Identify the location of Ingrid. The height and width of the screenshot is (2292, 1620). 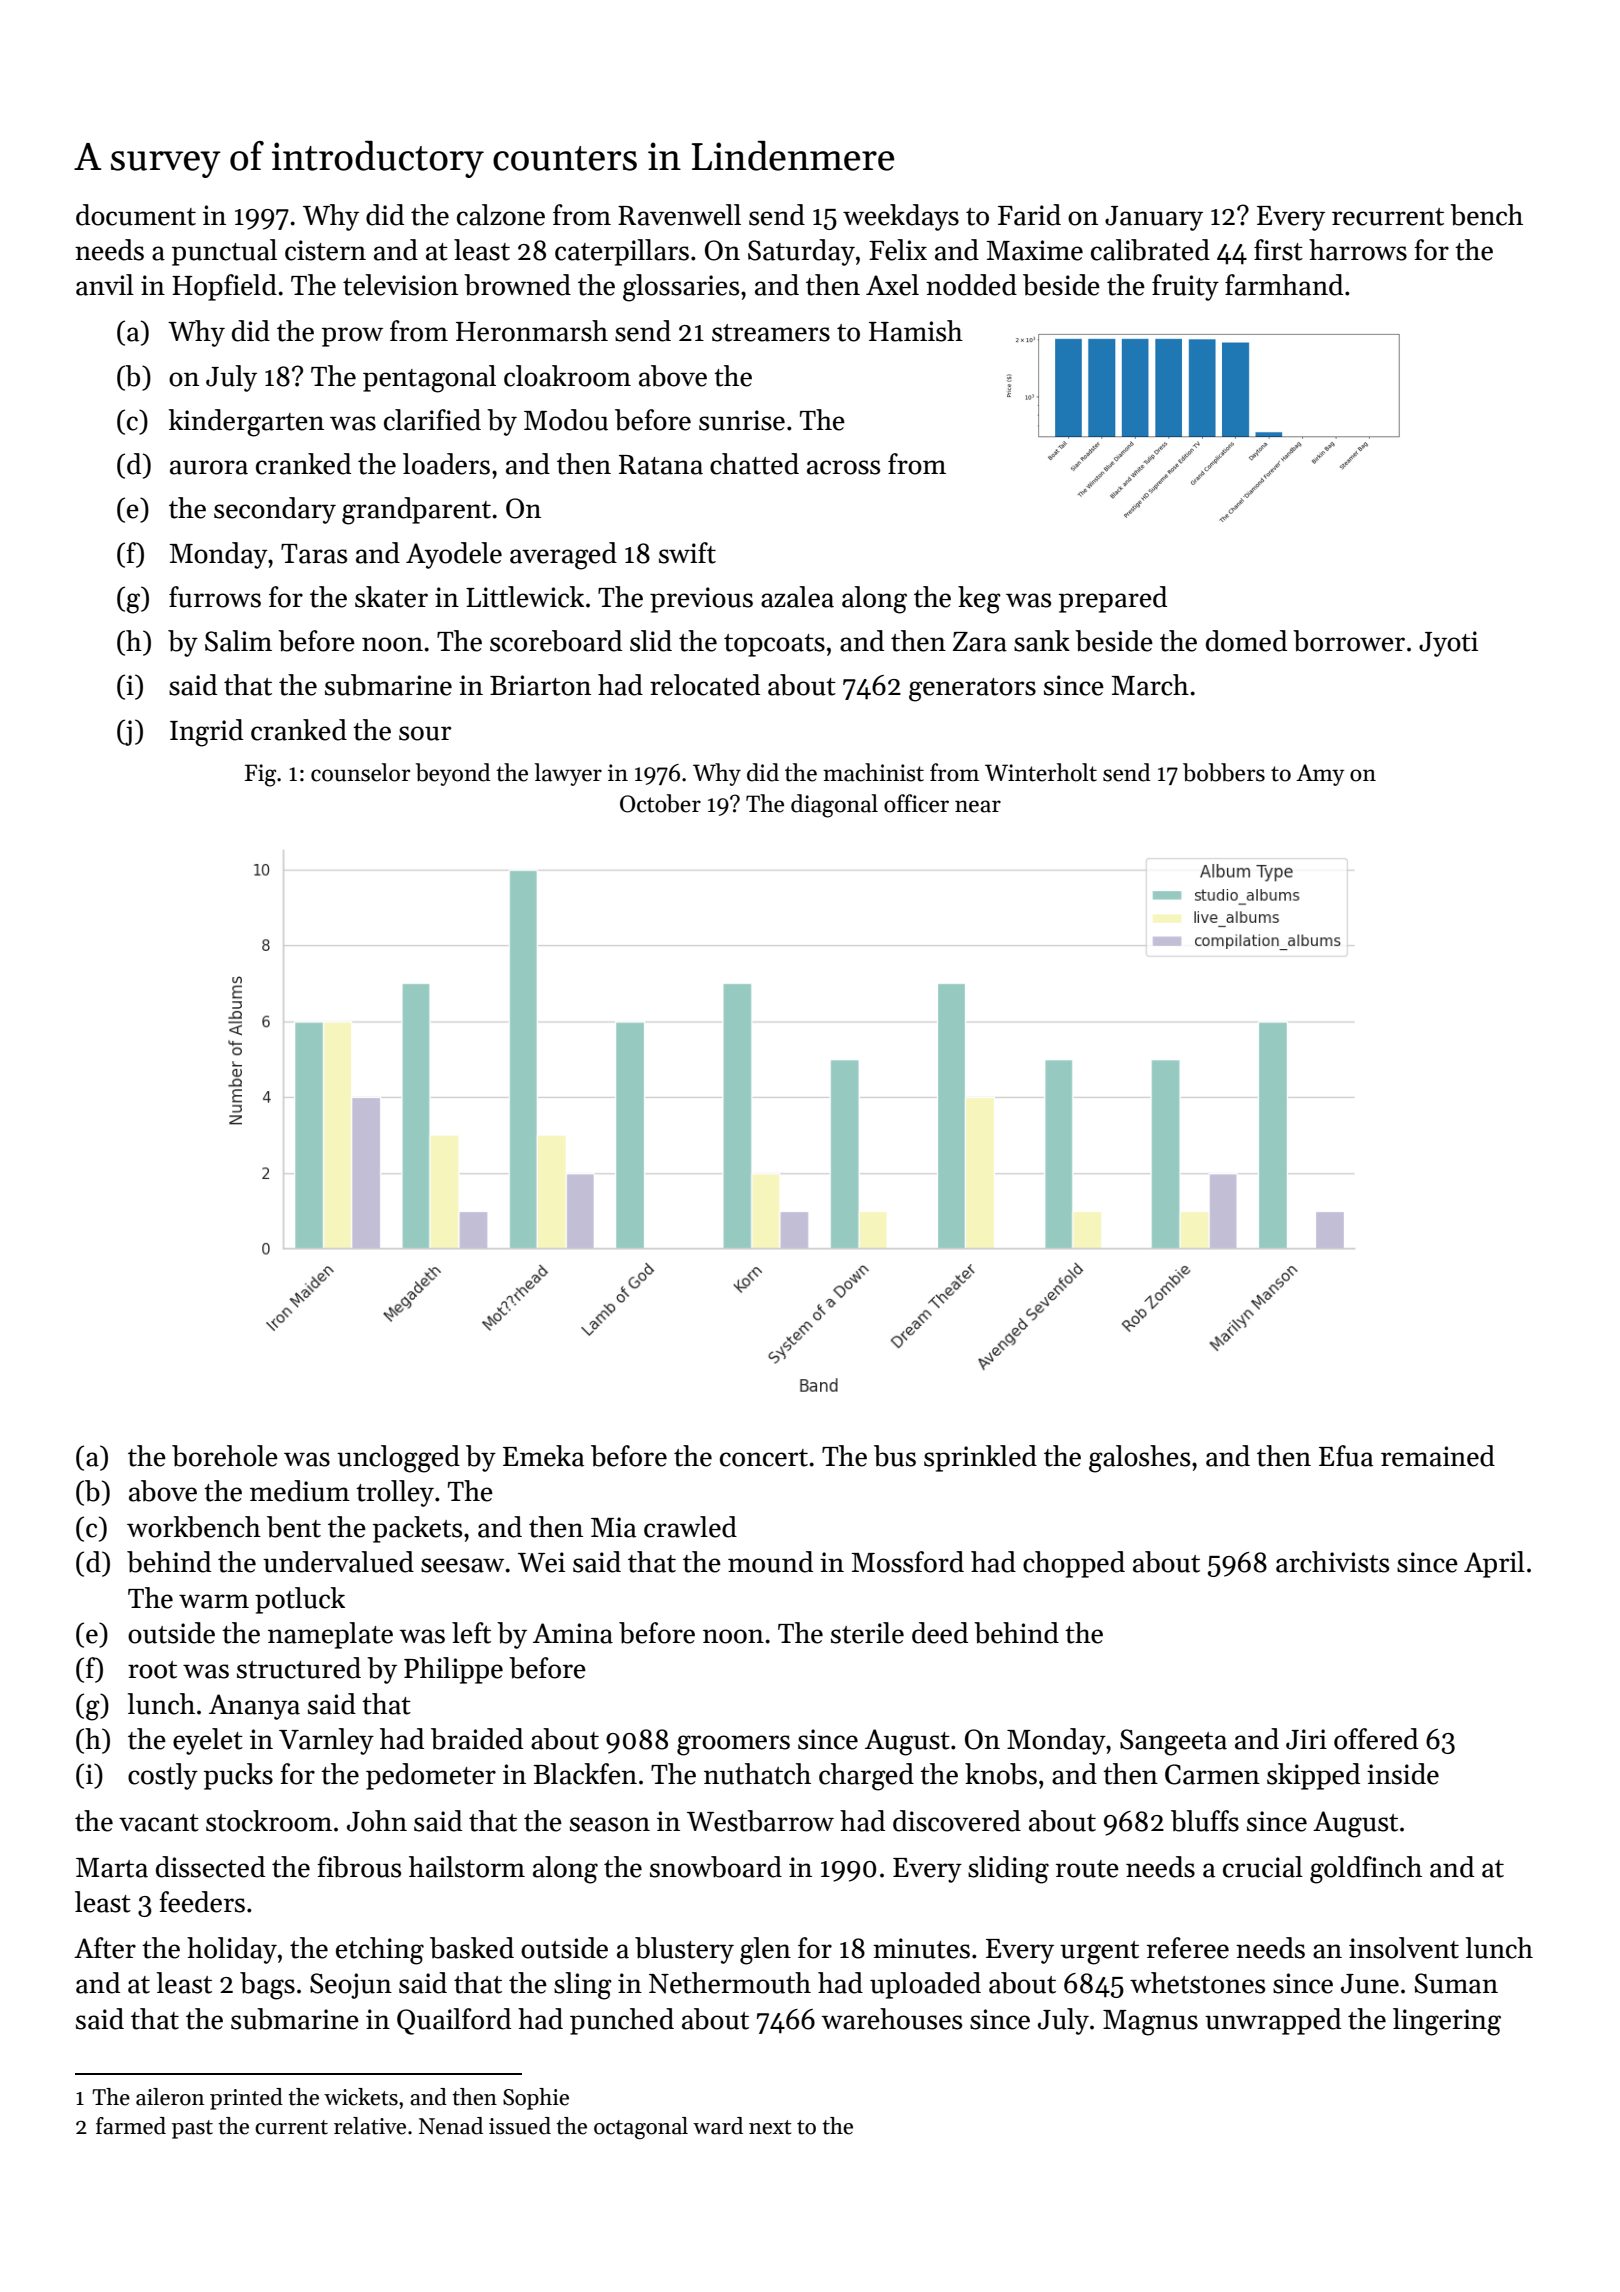
(206, 733).
